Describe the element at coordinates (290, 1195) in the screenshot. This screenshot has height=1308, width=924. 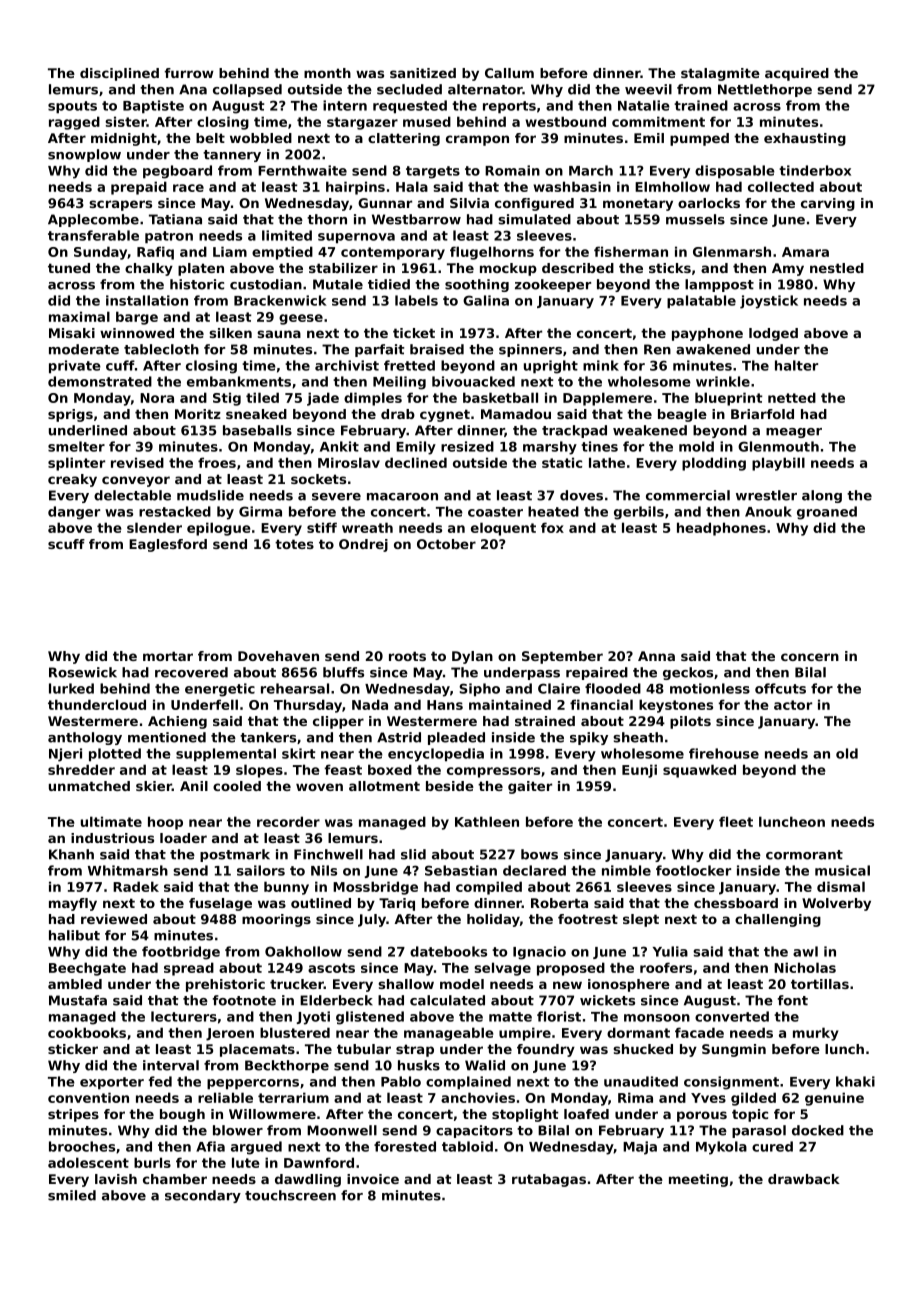
I see `touchscreen` at that location.
